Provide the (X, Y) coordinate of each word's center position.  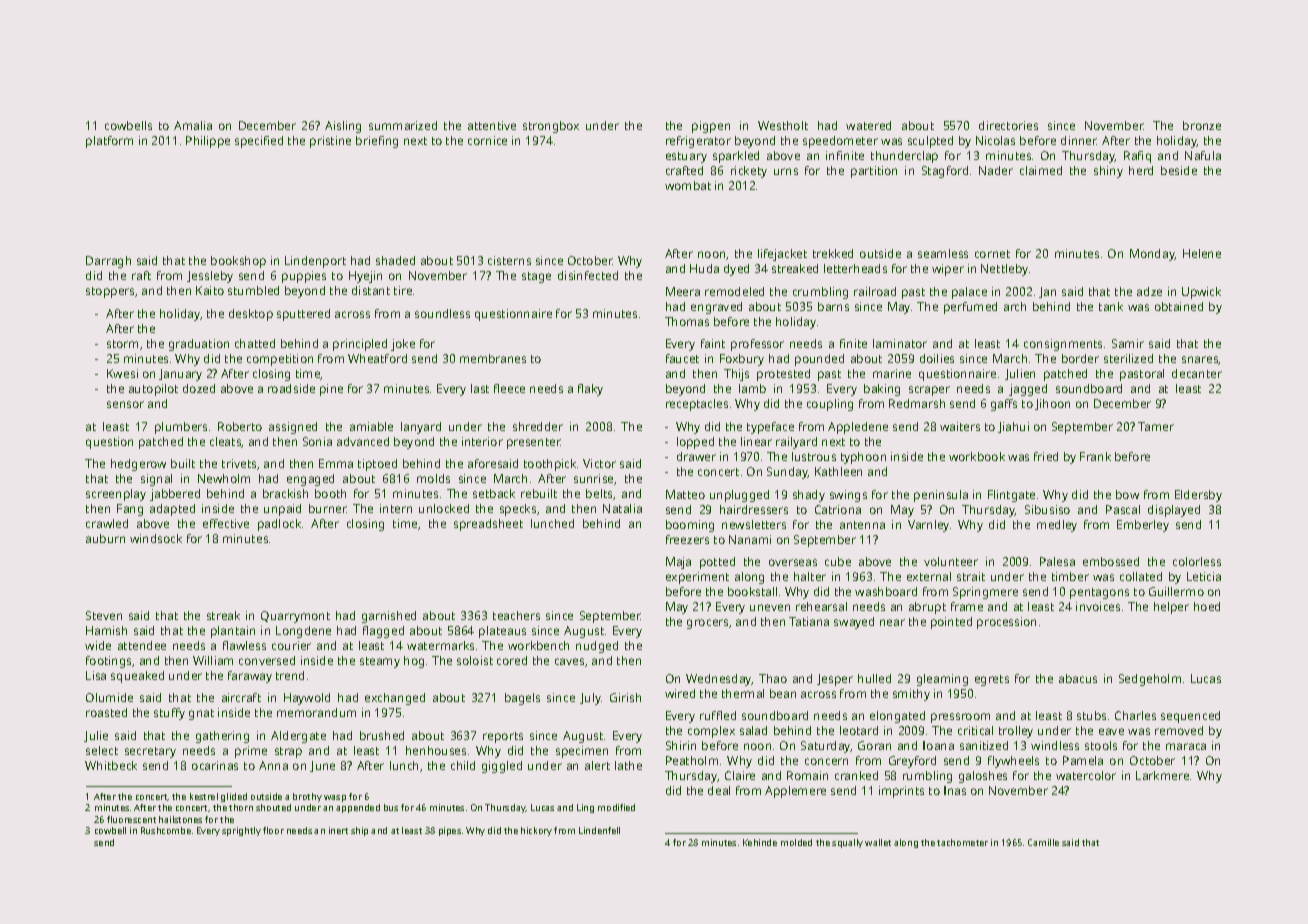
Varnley (928, 526)
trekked (833, 253)
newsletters (754, 524)
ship (359, 831)
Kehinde (760, 842)
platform (109, 142)
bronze (1202, 125)
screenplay (116, 495)
